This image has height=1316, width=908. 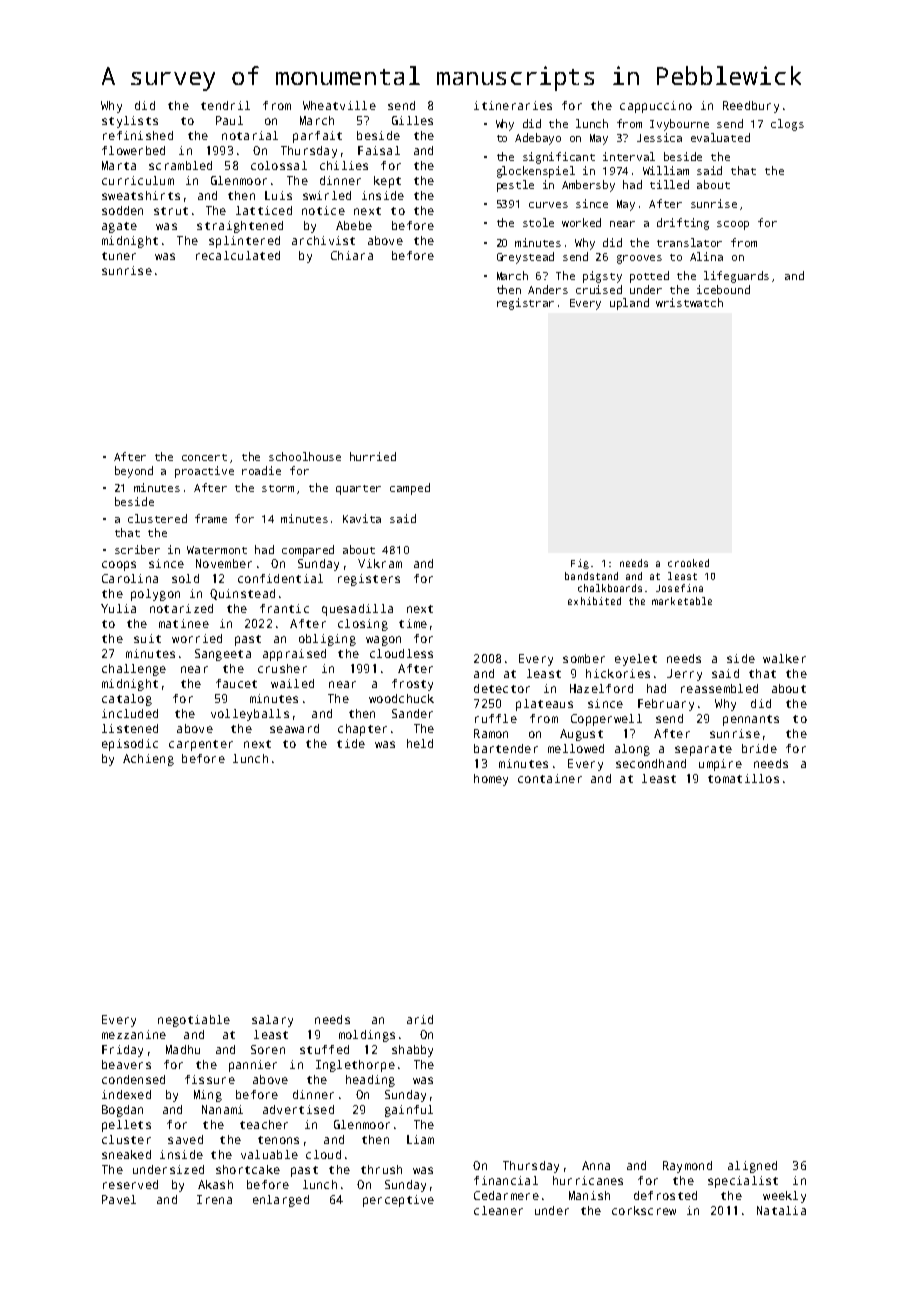 What do you see at coordinates (784, 658) in the image?
I see `walker` at bounding box center [784, 658].
